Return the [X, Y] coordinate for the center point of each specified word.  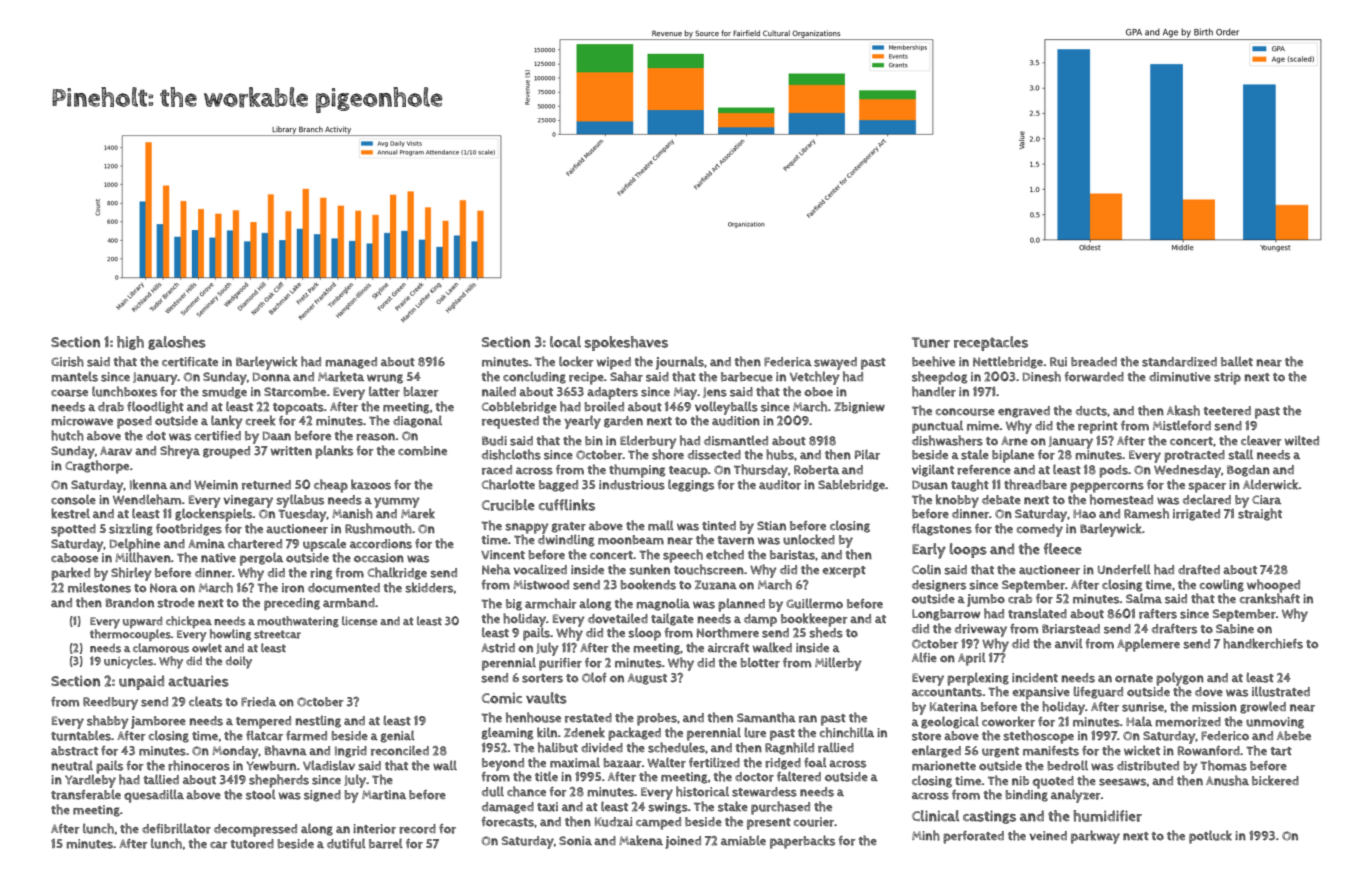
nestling [318, 721]
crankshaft [1270, 598]
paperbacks [802, 842]
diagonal [417, 421]
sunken [649, 569]
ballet [1237, 361]
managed [351, 363]
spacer [1207, 487]
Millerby [838, 664]
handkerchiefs [1263, 643]
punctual [937, 427]
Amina [206, 544]
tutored [252, 844]
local [565, 342]
